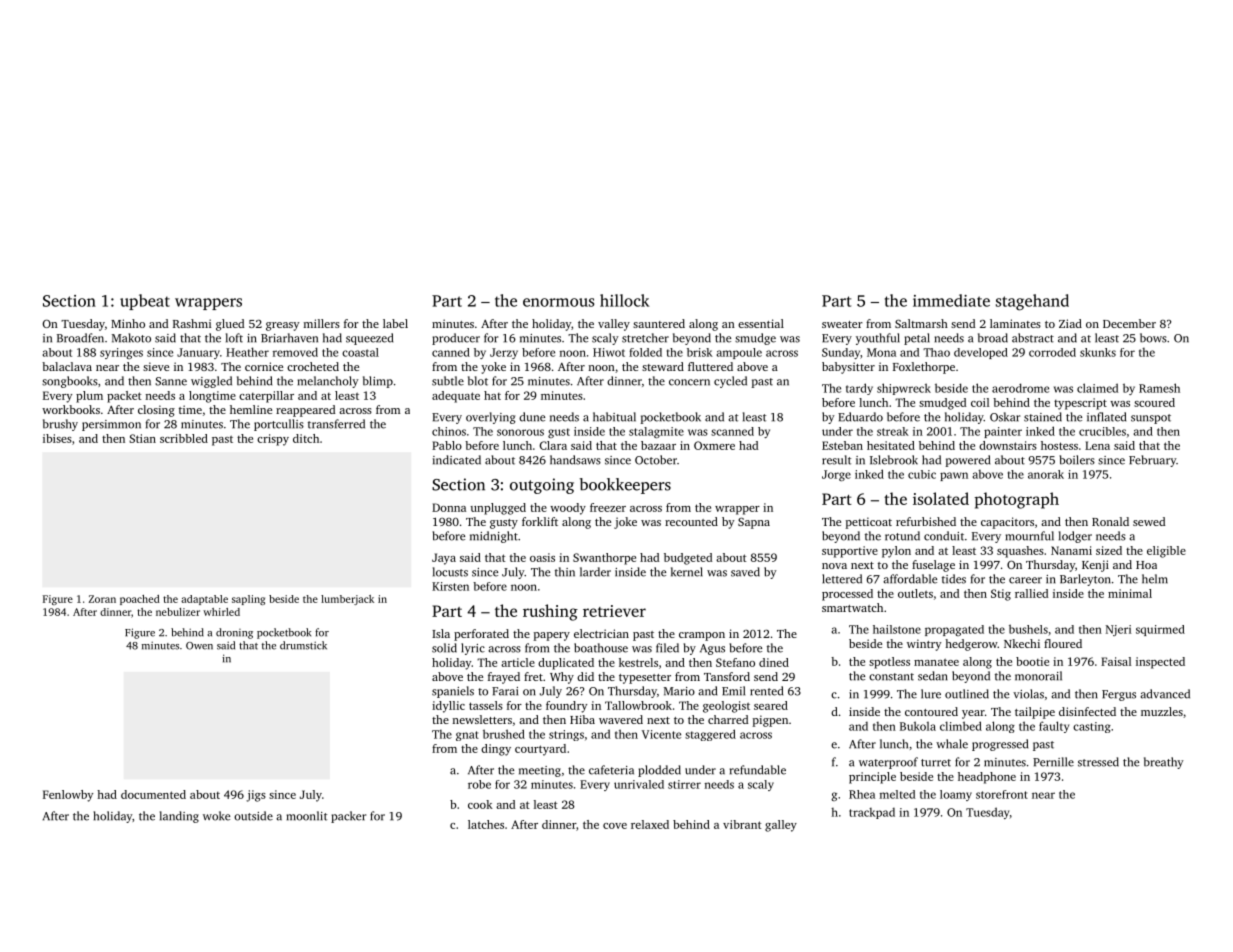 The image size is (1233, 952). What do you see at coordinates (951, 300) in the image?
I see `immediate` at bounding box center [951, 300].
